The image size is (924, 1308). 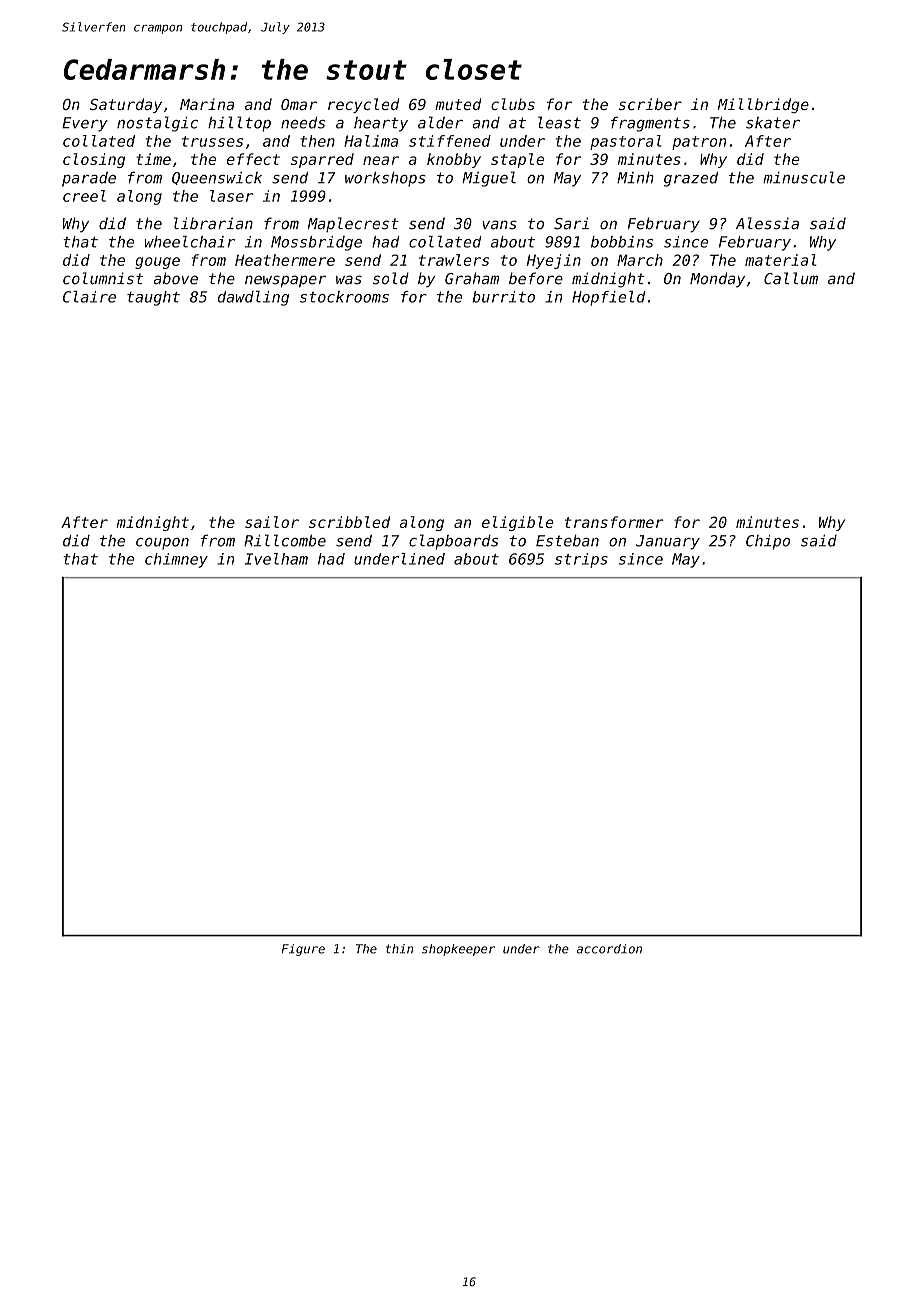 I want to click on shopkeeper, so click(x=458, y=950).
